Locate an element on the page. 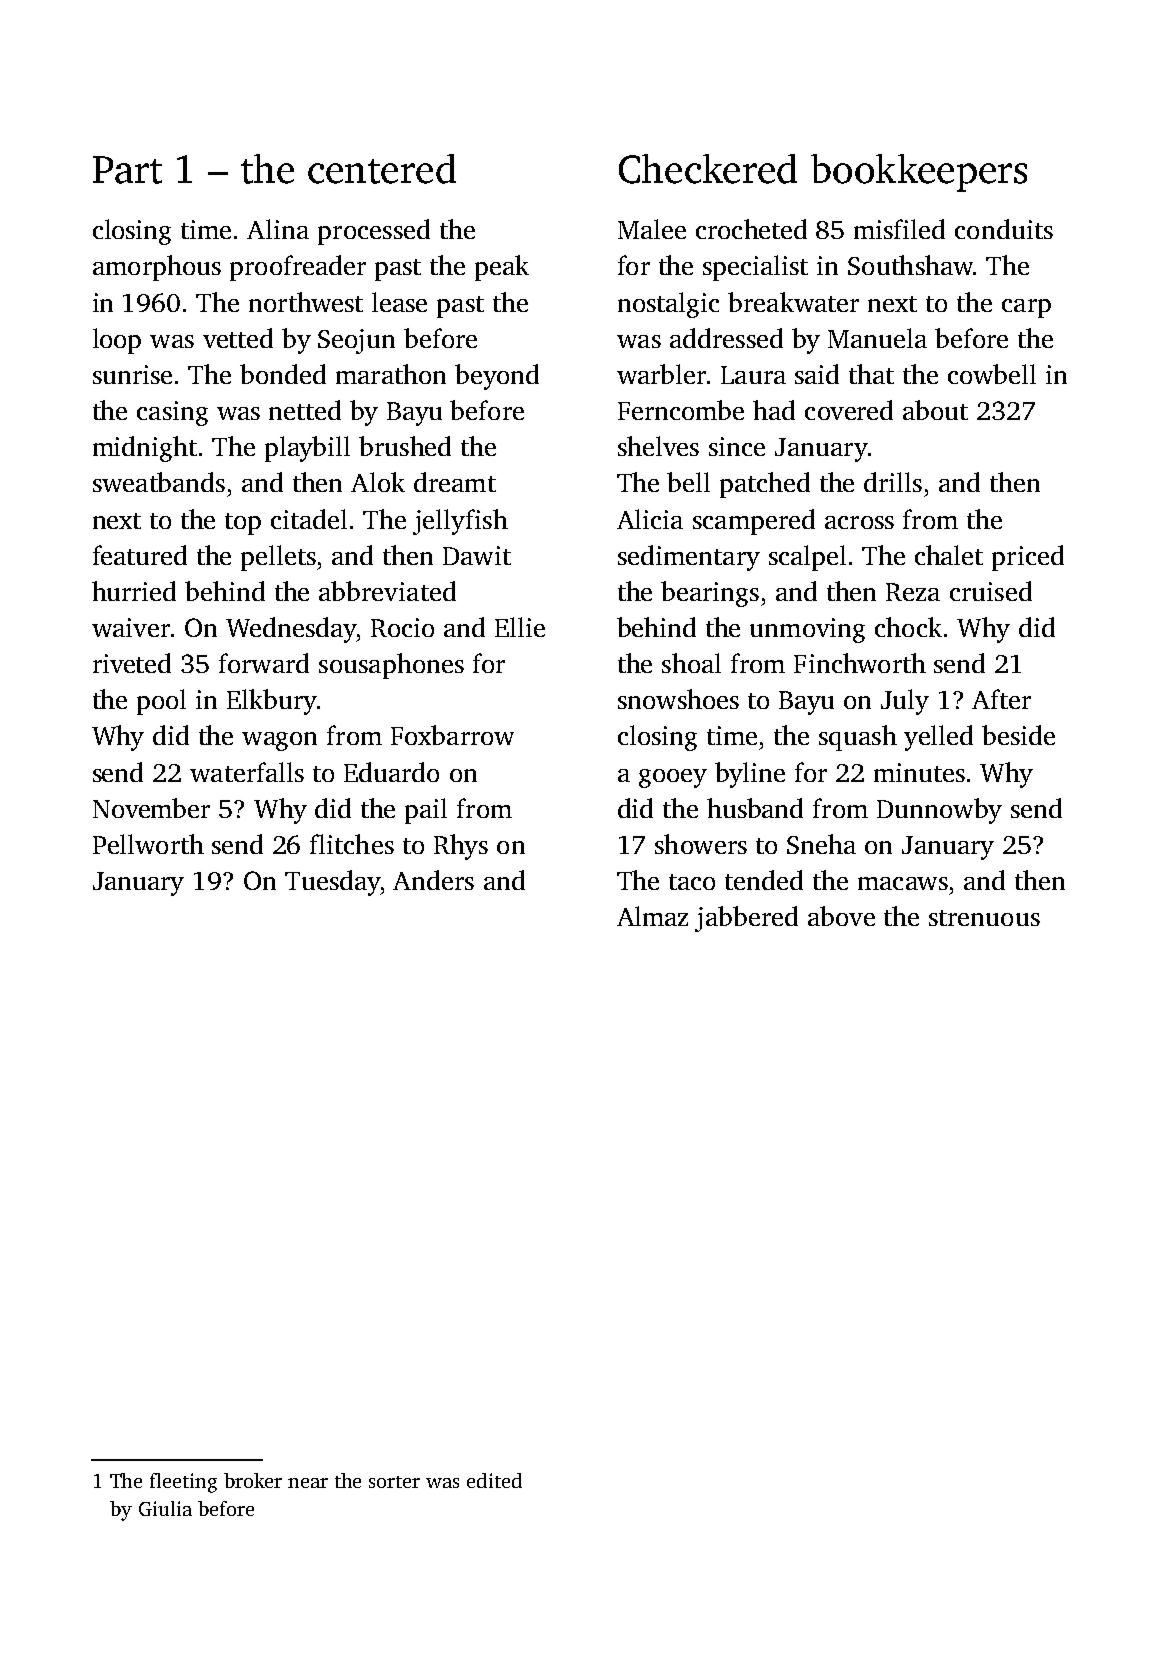  priced is located at coordinates (1028, 558).
